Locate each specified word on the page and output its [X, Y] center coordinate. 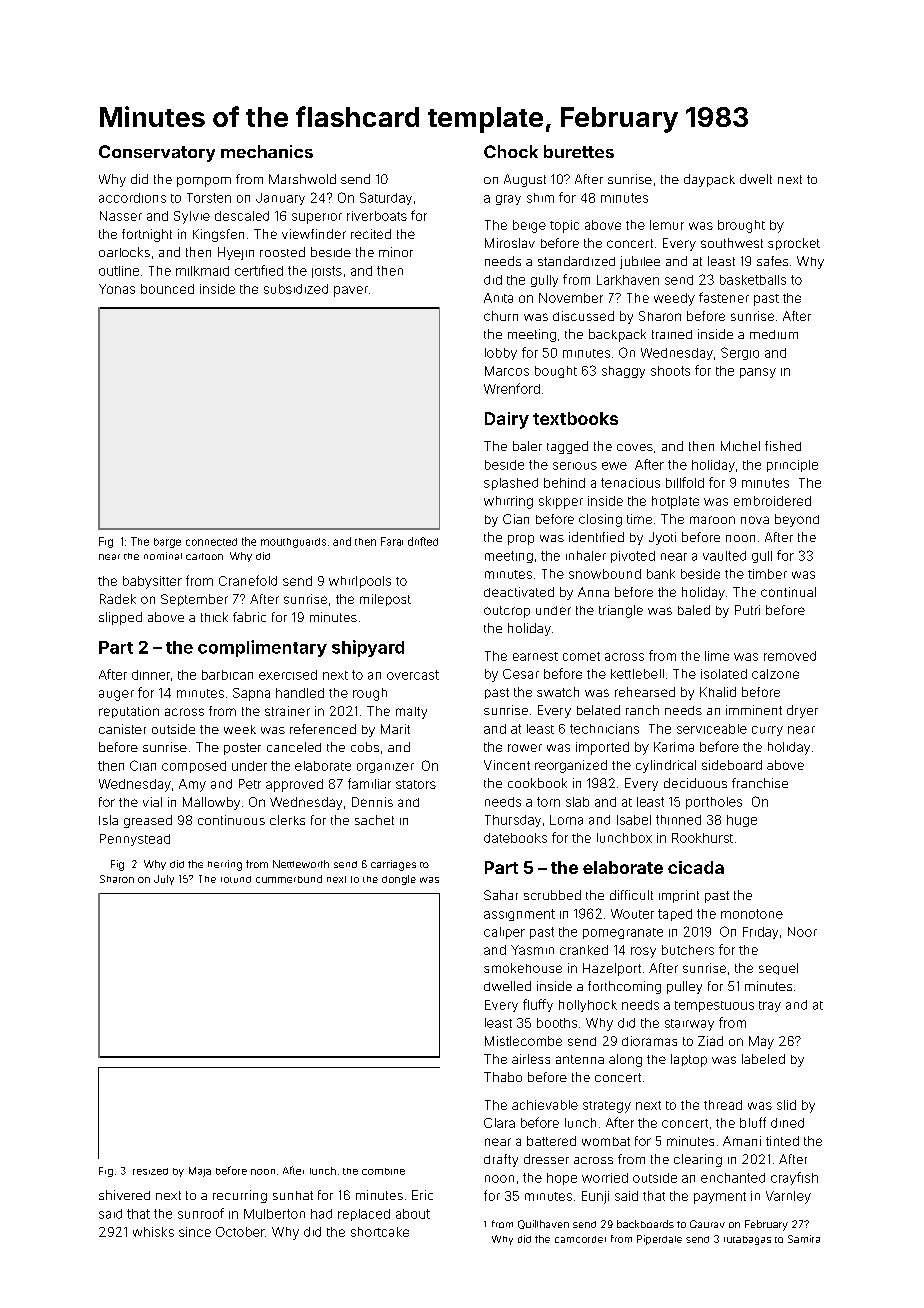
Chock [511, 151]
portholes [714, 803]
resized [150, 1171]
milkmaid [202, 271]
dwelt [756, 179]
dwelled [507, 986]
